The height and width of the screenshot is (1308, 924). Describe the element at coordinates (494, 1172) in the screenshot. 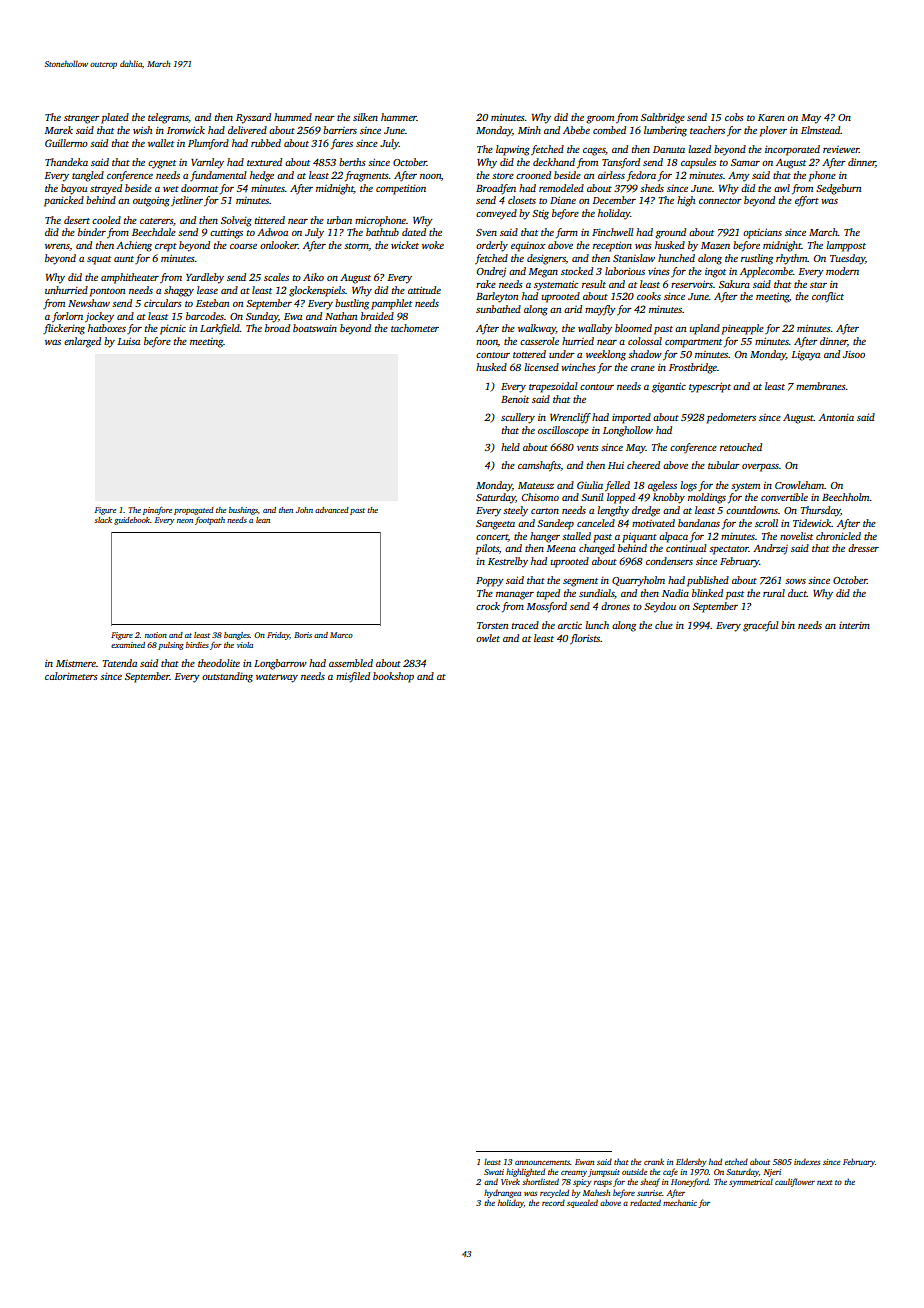

I see `Swati` at that location.
